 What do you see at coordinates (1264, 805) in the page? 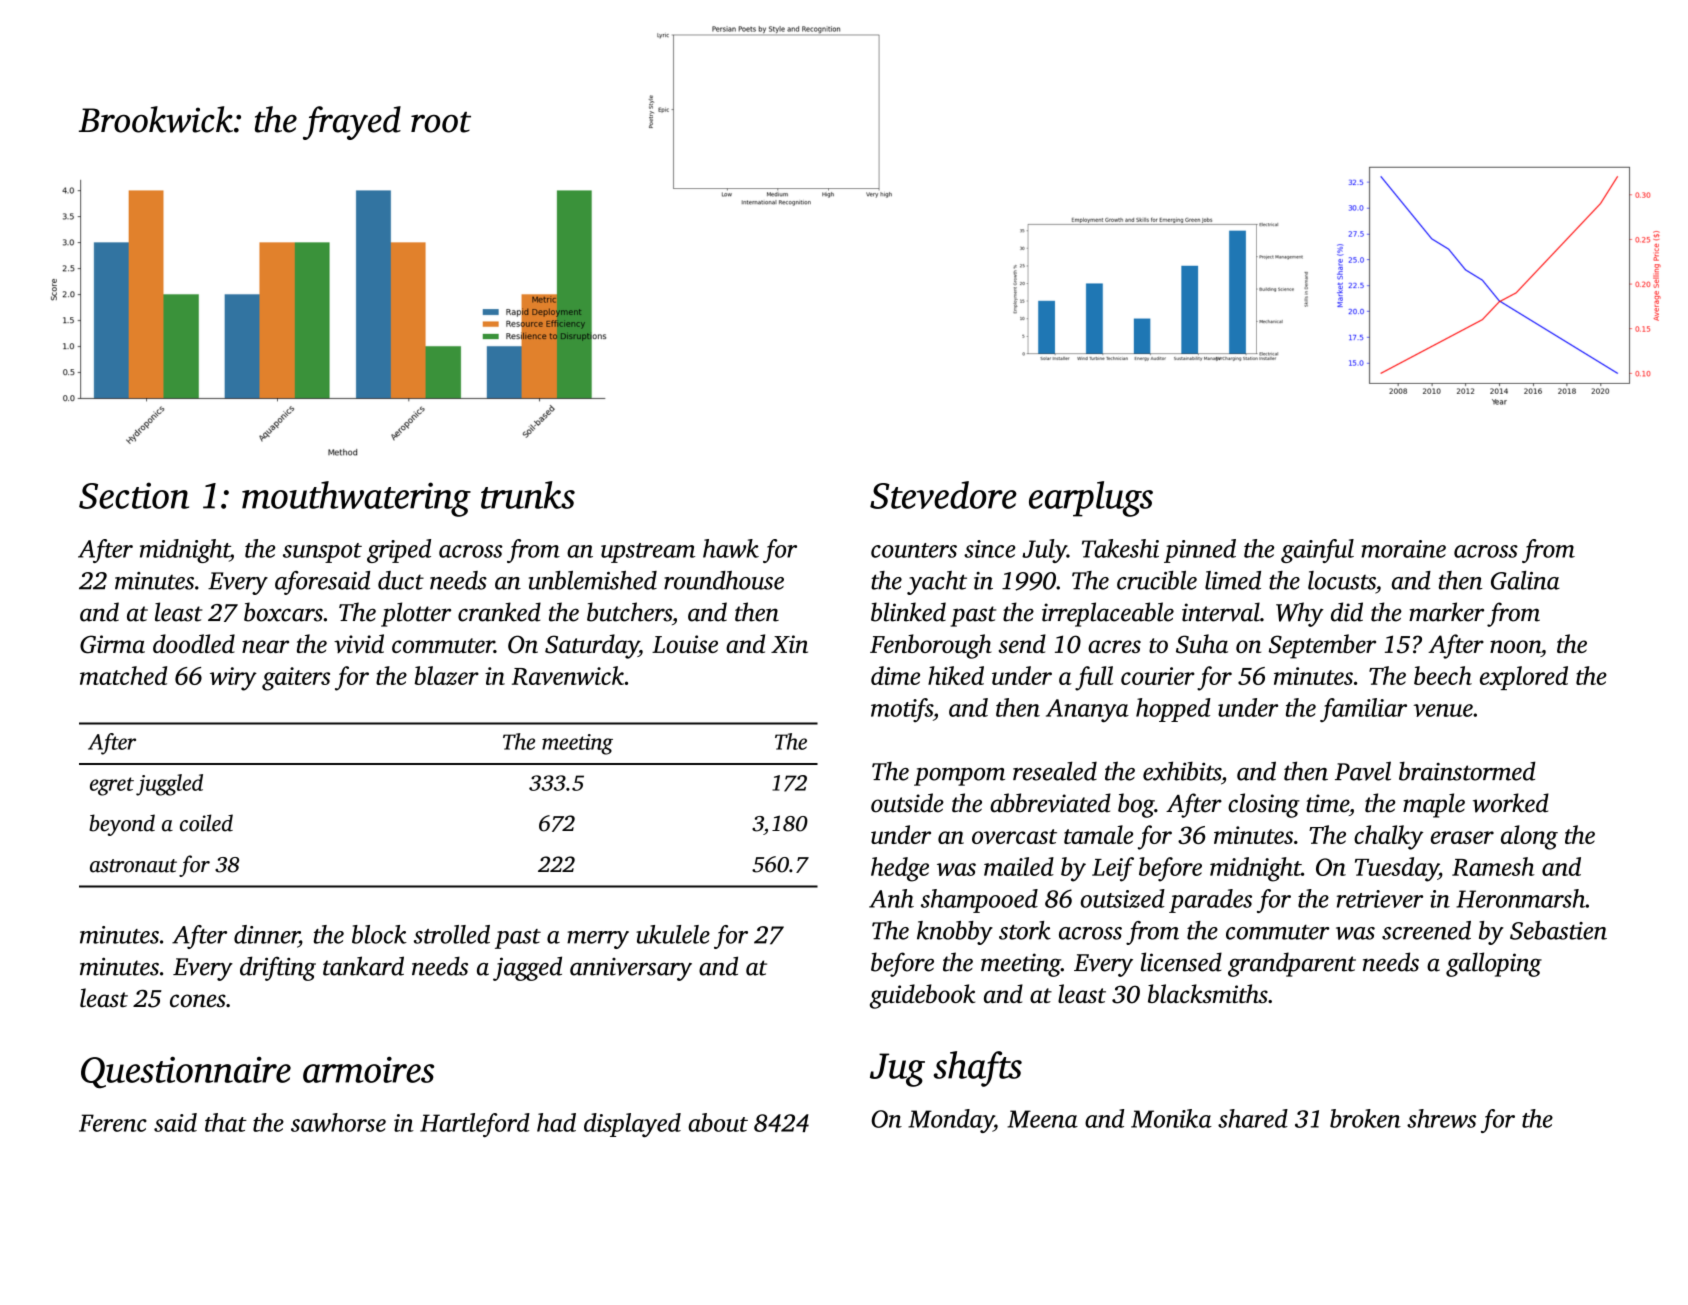
I see `closing` at bounding box center [1264, 805].
